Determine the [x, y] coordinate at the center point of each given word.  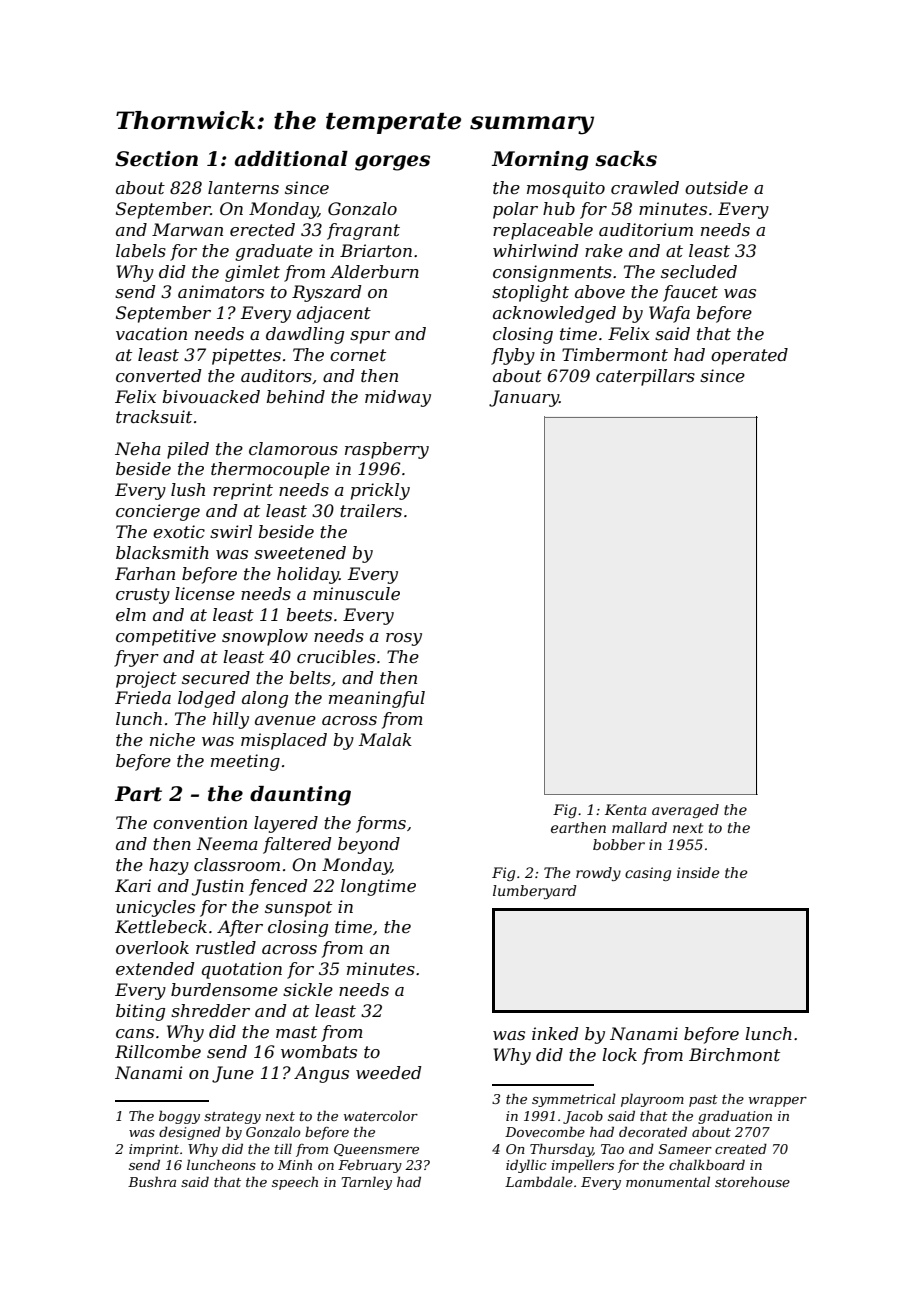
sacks [626, 159]
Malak [385, 739]
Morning [540, 161]
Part [138, 794]
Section [156, 159]
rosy [404, 639]
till [283, 1148]
